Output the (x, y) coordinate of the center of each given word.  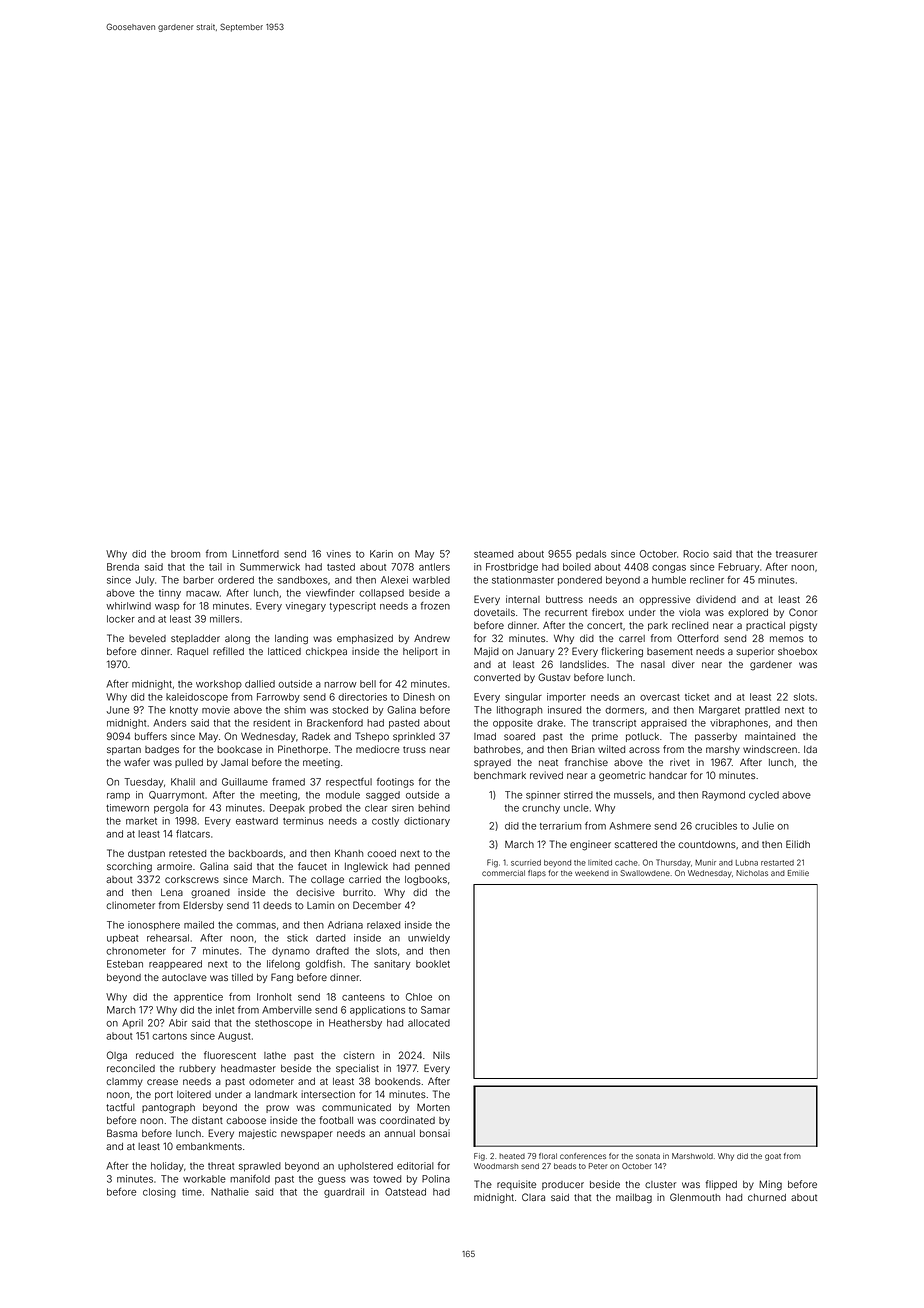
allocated (429, 1023)
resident (271, 723)
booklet (433, 964)
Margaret (719, 711)
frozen (435, 606)
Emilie (798, 873)
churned (767, 1197)
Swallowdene (645, 873)
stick (297, 938)
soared (519, 736)
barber (198, 580)
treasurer (796, 554)
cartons (169, 1036)
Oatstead (405, 1192)
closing (159, 1193)
